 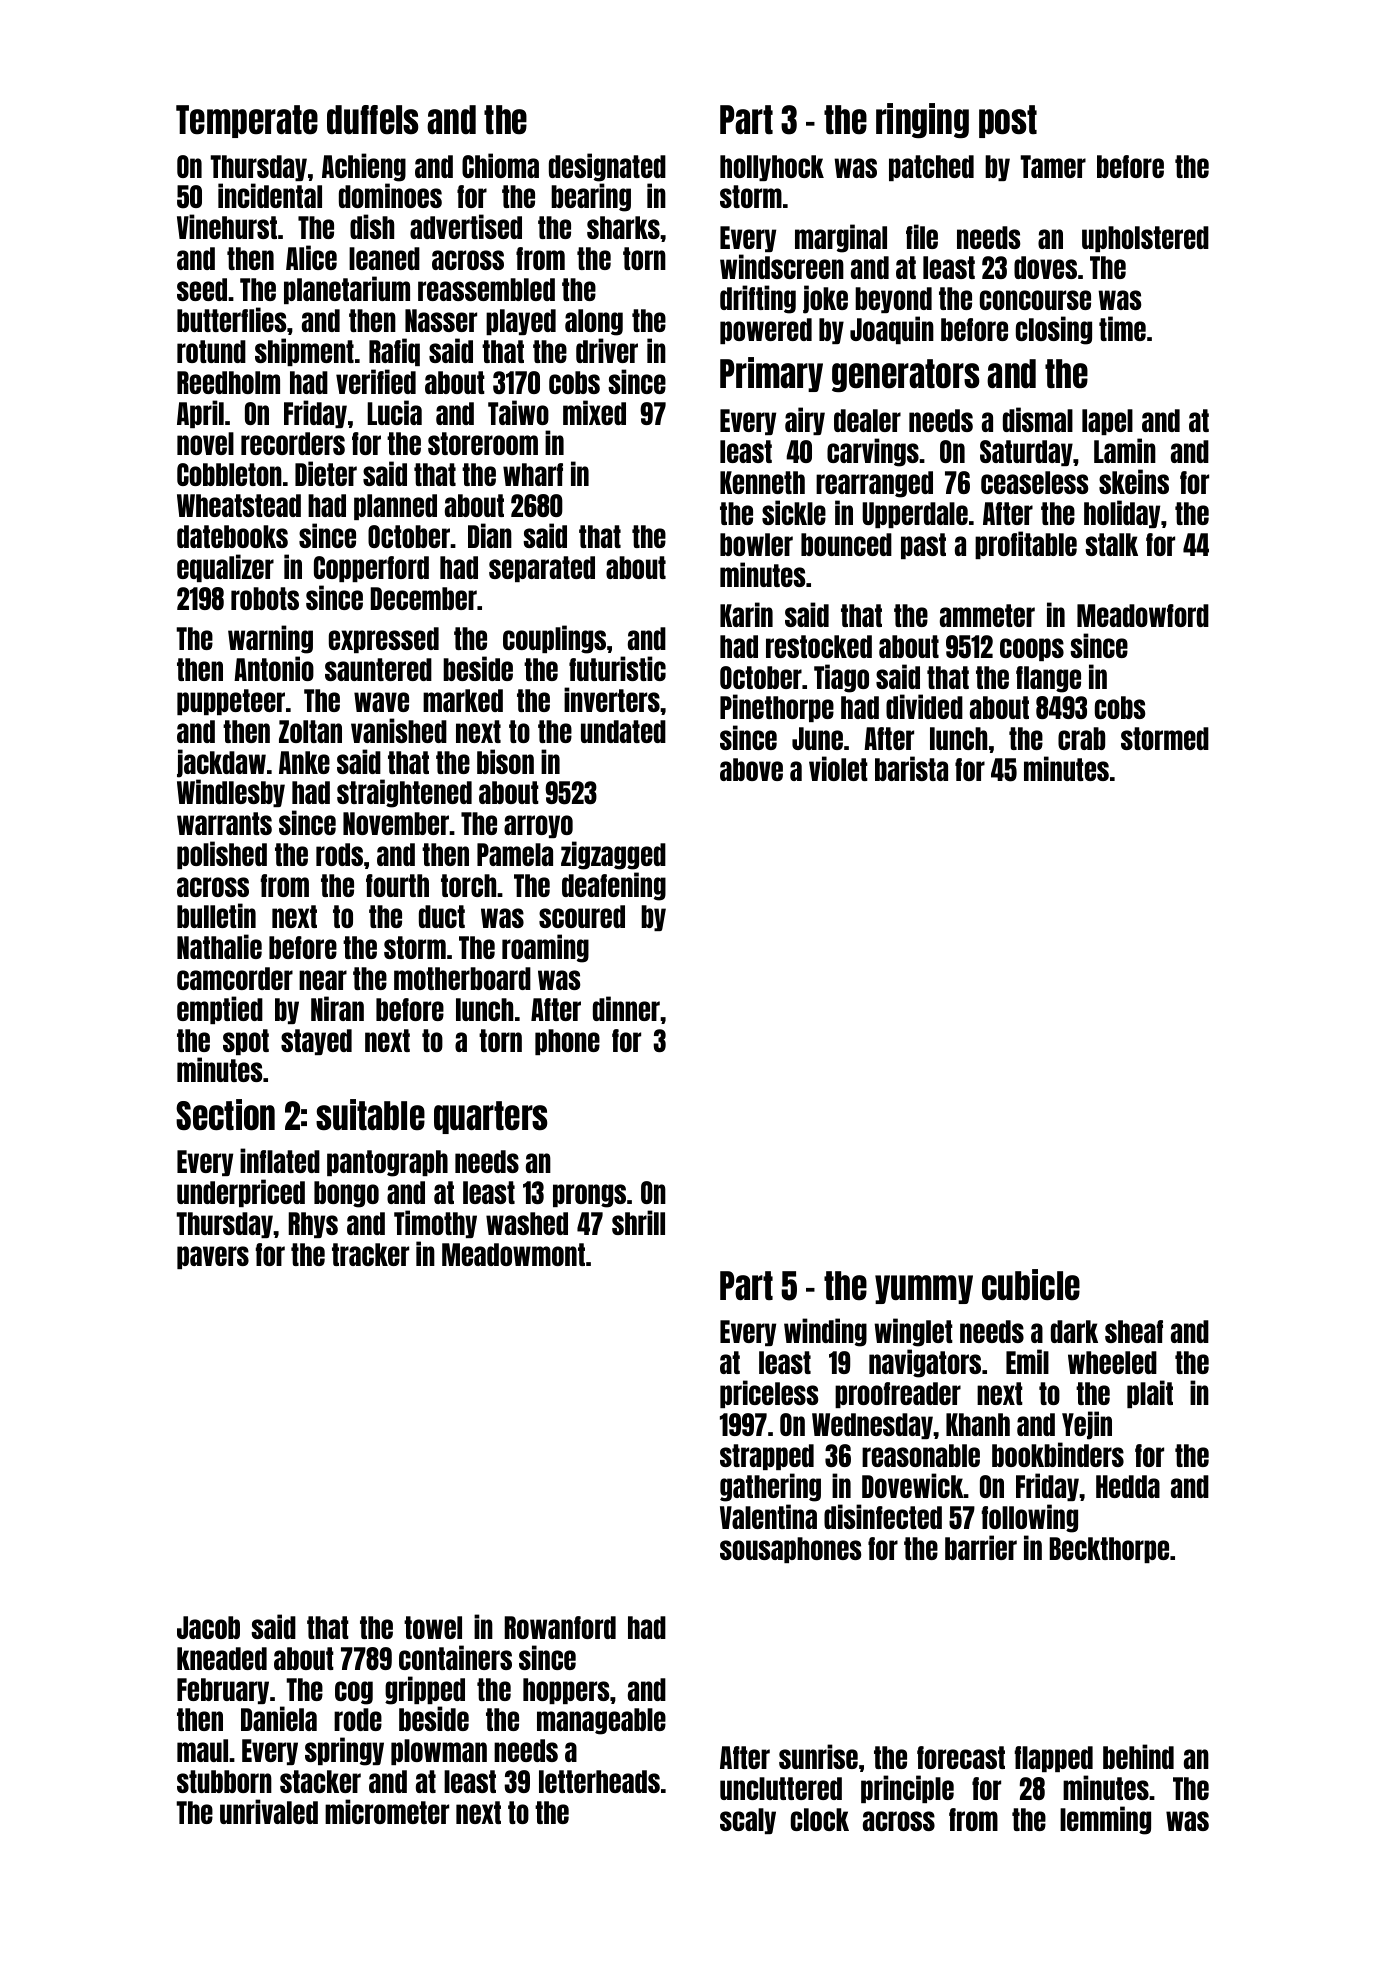 What do you see at coordinates (924, 706) in the document?
I see `divided` at bounding box center [924, 706].
